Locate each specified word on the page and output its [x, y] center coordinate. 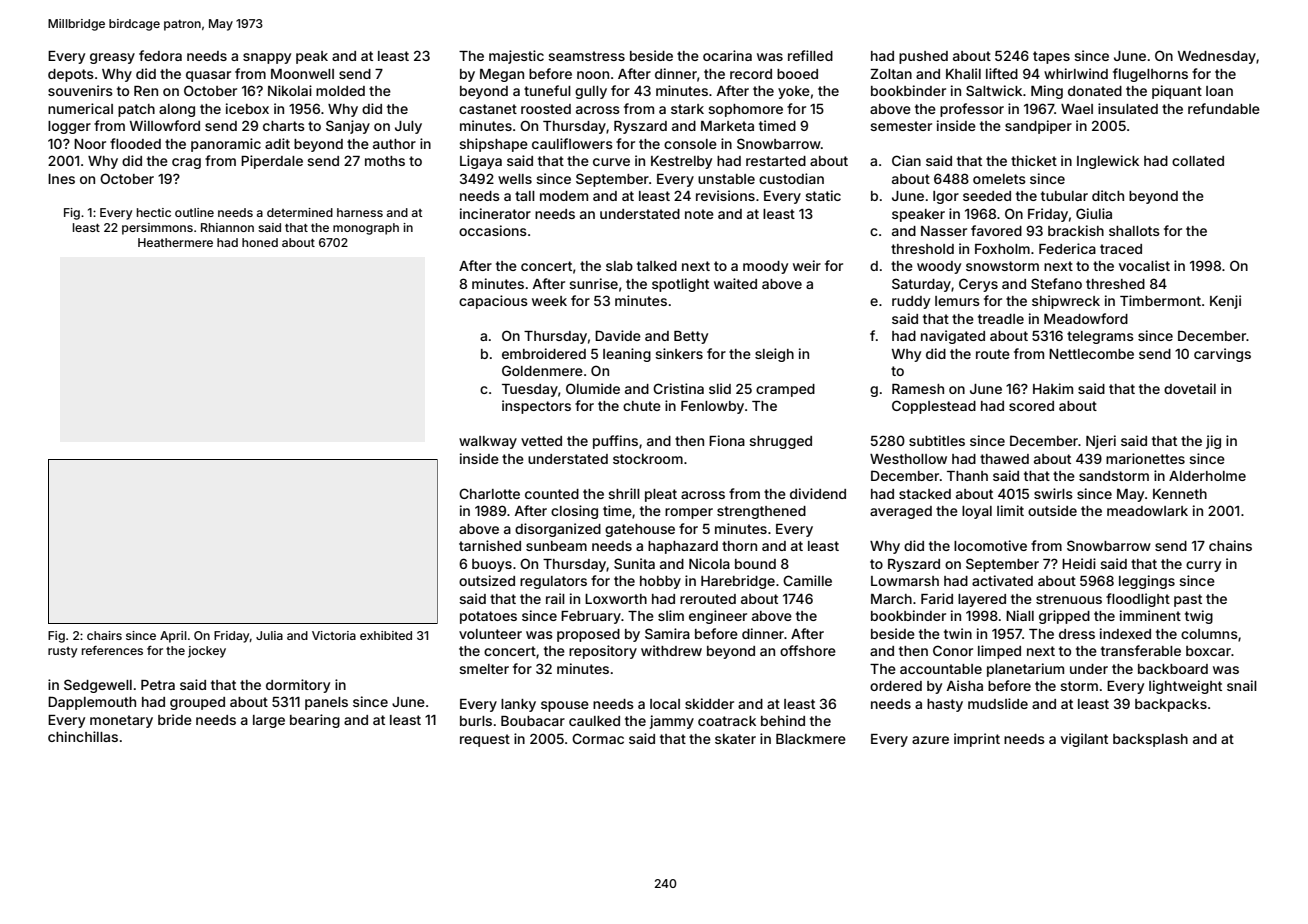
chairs [104, 635]
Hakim [1053, 388]
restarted [776, 161]
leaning [627, 355]
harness [360, 212]
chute [642, 406]
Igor [946, 197]
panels [326, 703]
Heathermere [175, 242]
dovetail [1190, 388]
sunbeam [556, 546]
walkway [488, 442]
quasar [208, 76]
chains [1230, 545]
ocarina [727, 55]
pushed [923, 57]
